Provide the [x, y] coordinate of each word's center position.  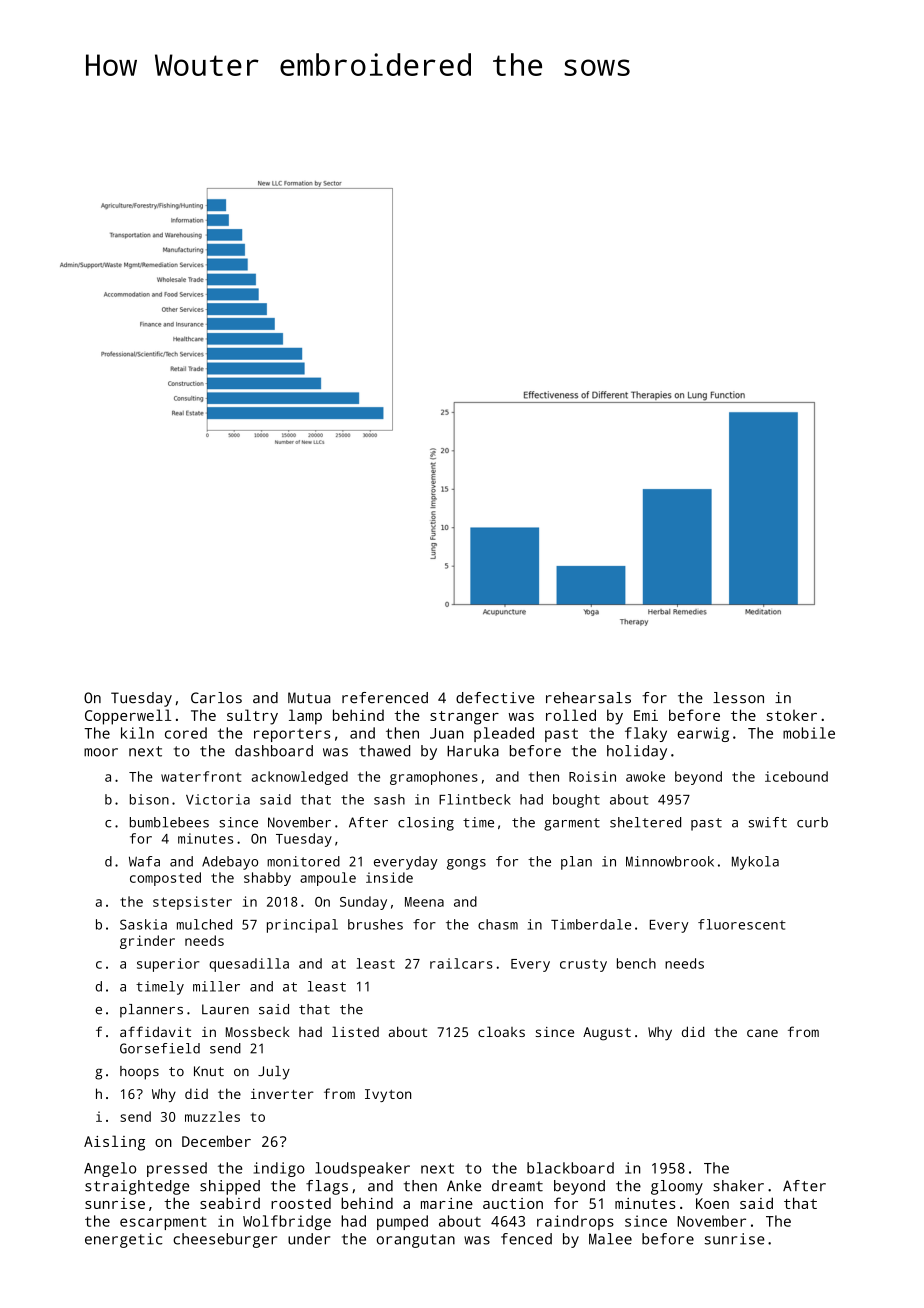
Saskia [143, 924]
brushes [375, 924]
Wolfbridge [287, 1222]
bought [576, 801]
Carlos [216, 698]
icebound [796, 776]
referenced [385, 698]
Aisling [114, 1143]
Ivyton [388, 1095]
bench [636, 963]
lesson [738, 698]
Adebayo [230, 863]
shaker [738, 1186]
